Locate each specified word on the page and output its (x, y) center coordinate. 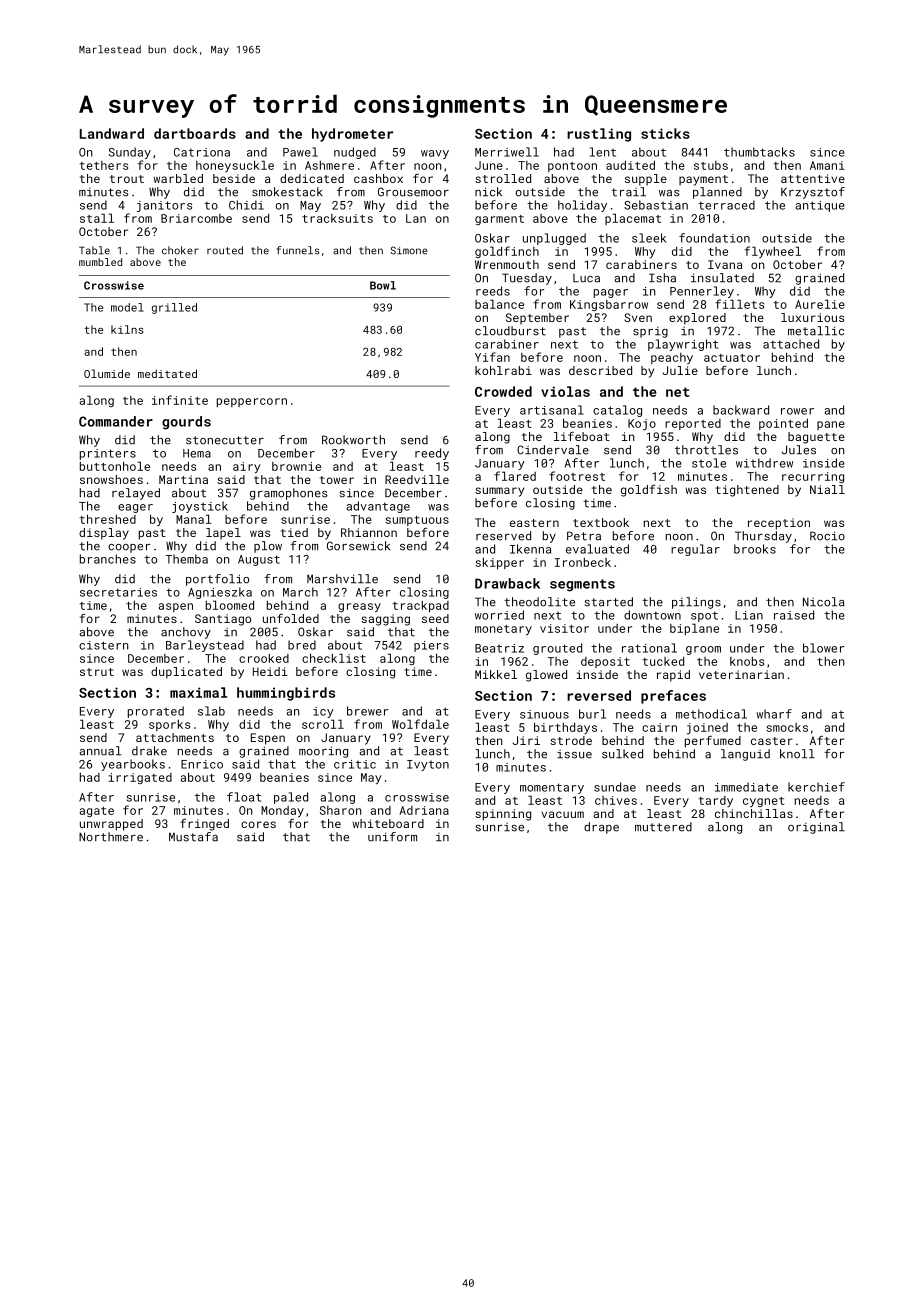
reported (693, 424)
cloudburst (510, 331)
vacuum (562, 814)
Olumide (107, 373)
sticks (665, 133)
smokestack (287, 192)
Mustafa (193, 837)
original (816, 828)
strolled (503, 178)
